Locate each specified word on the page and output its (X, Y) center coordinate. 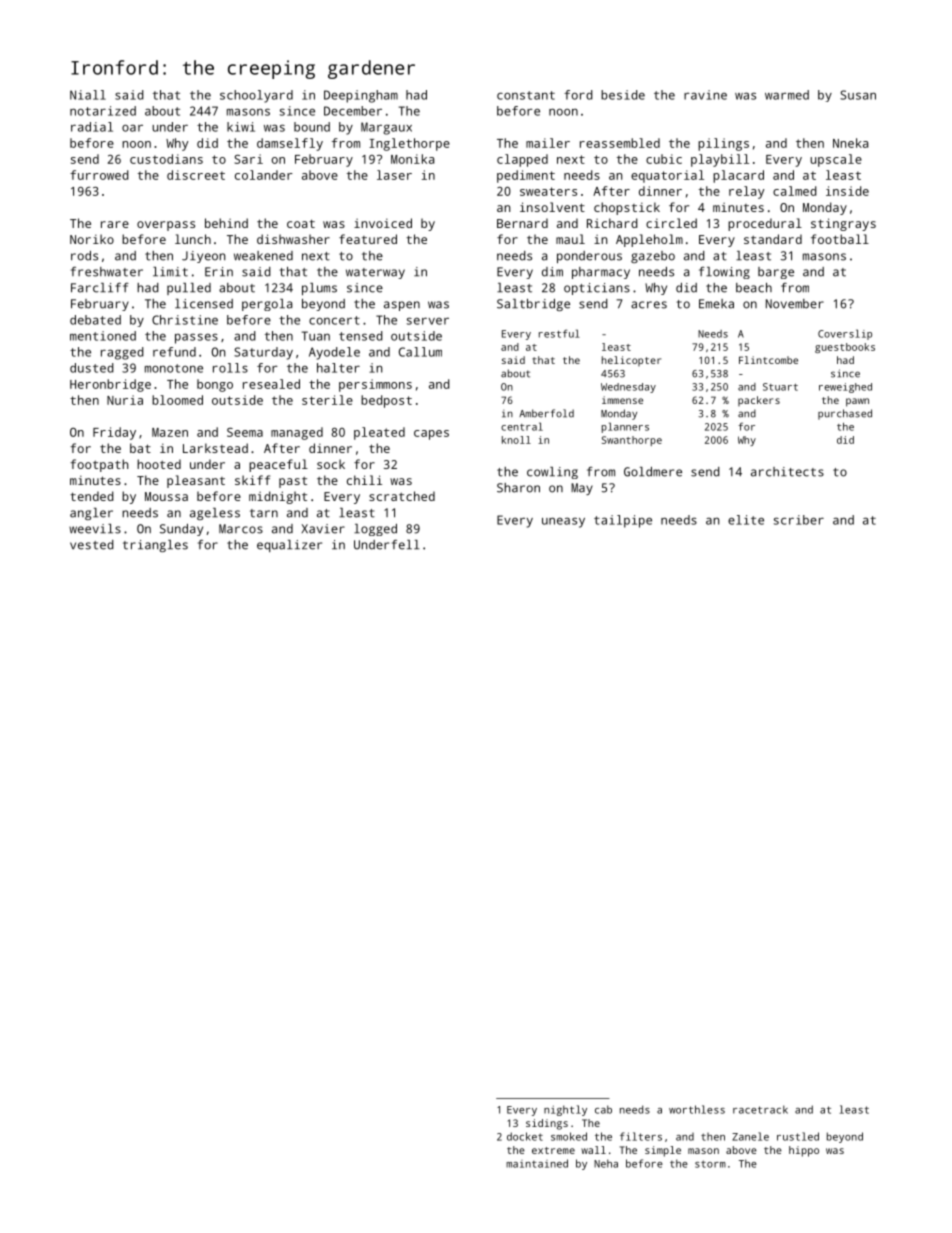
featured (368, 239)
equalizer (289, 546)
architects (787, 472)
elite (746, 520)
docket (525, 1136)
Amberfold (546, 413)
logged (375, 530)
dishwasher (293, 239)
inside (847, 191)
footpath (99, 465)
